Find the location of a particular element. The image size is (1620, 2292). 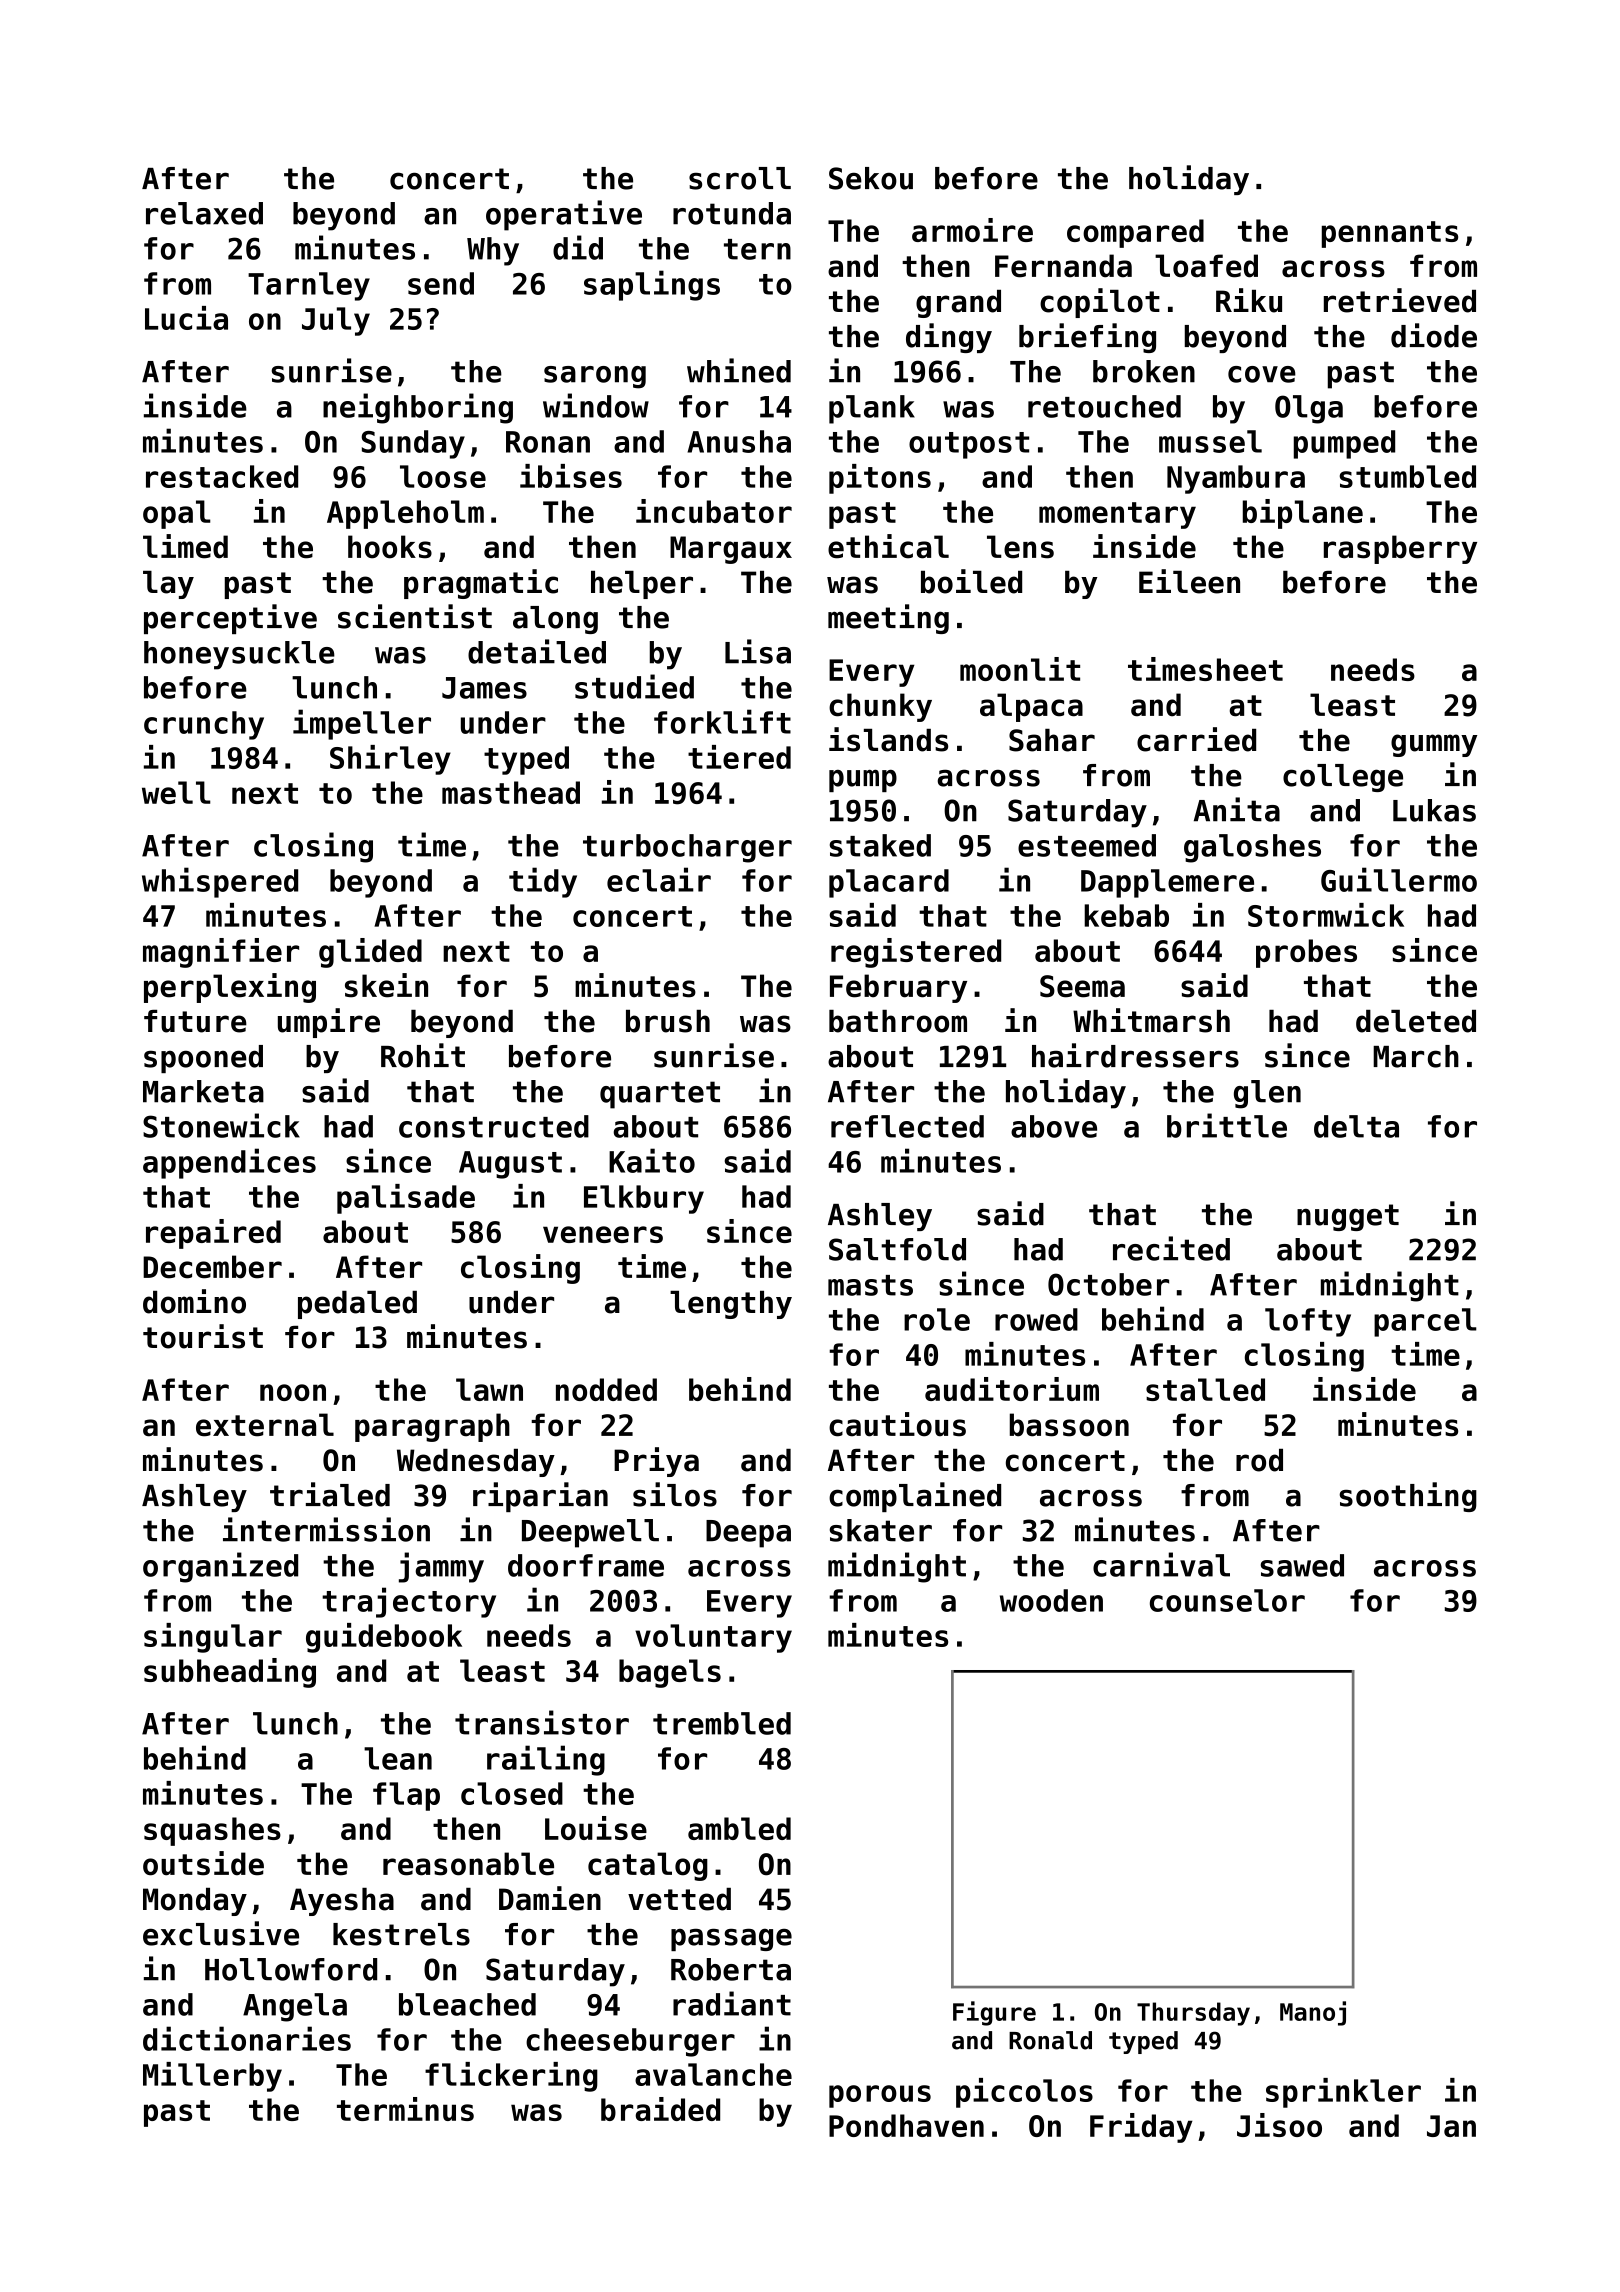

pennants is located at coordinates (1390, 234).
